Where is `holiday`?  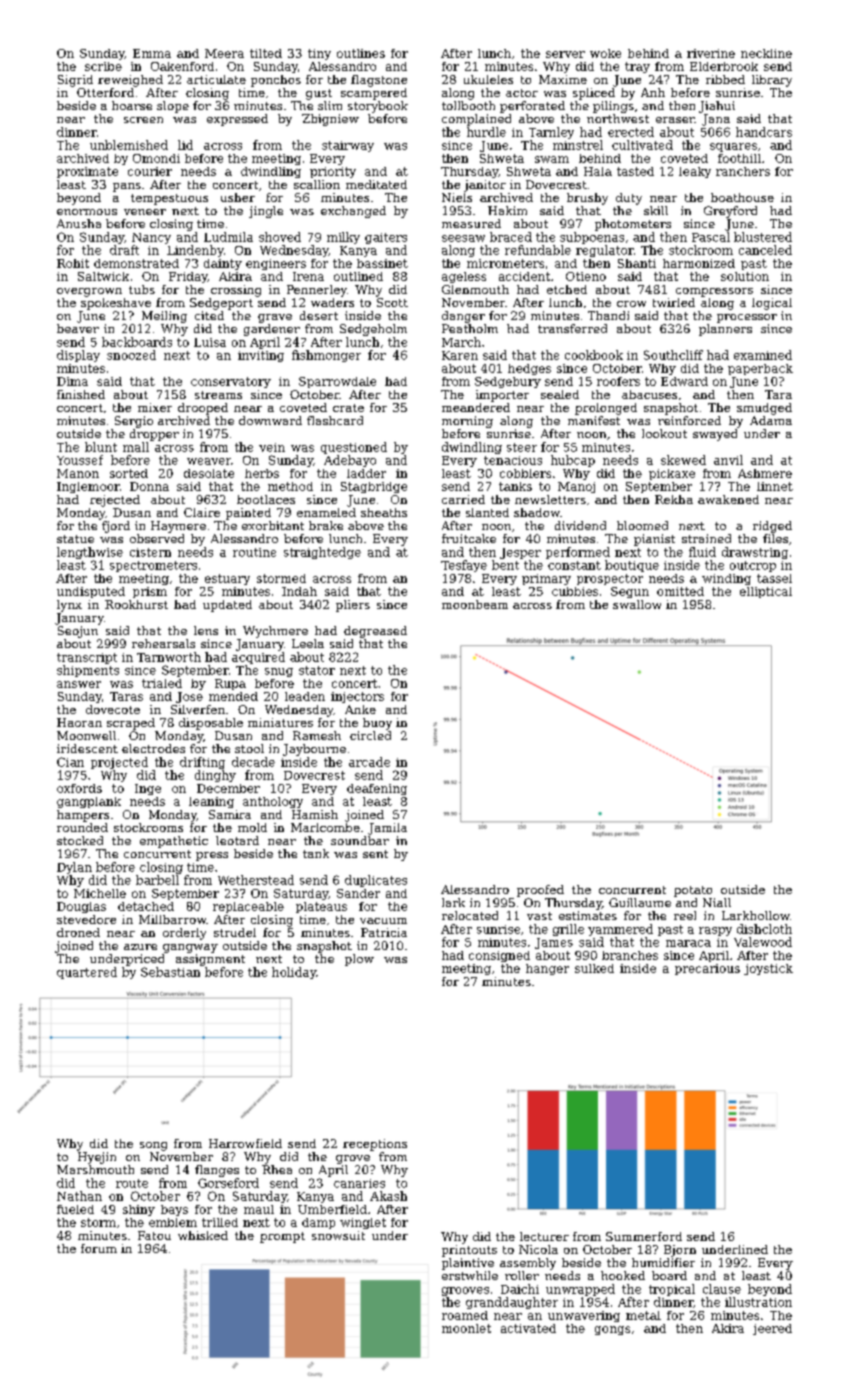
holiday is located at coordinates (294, 973).
